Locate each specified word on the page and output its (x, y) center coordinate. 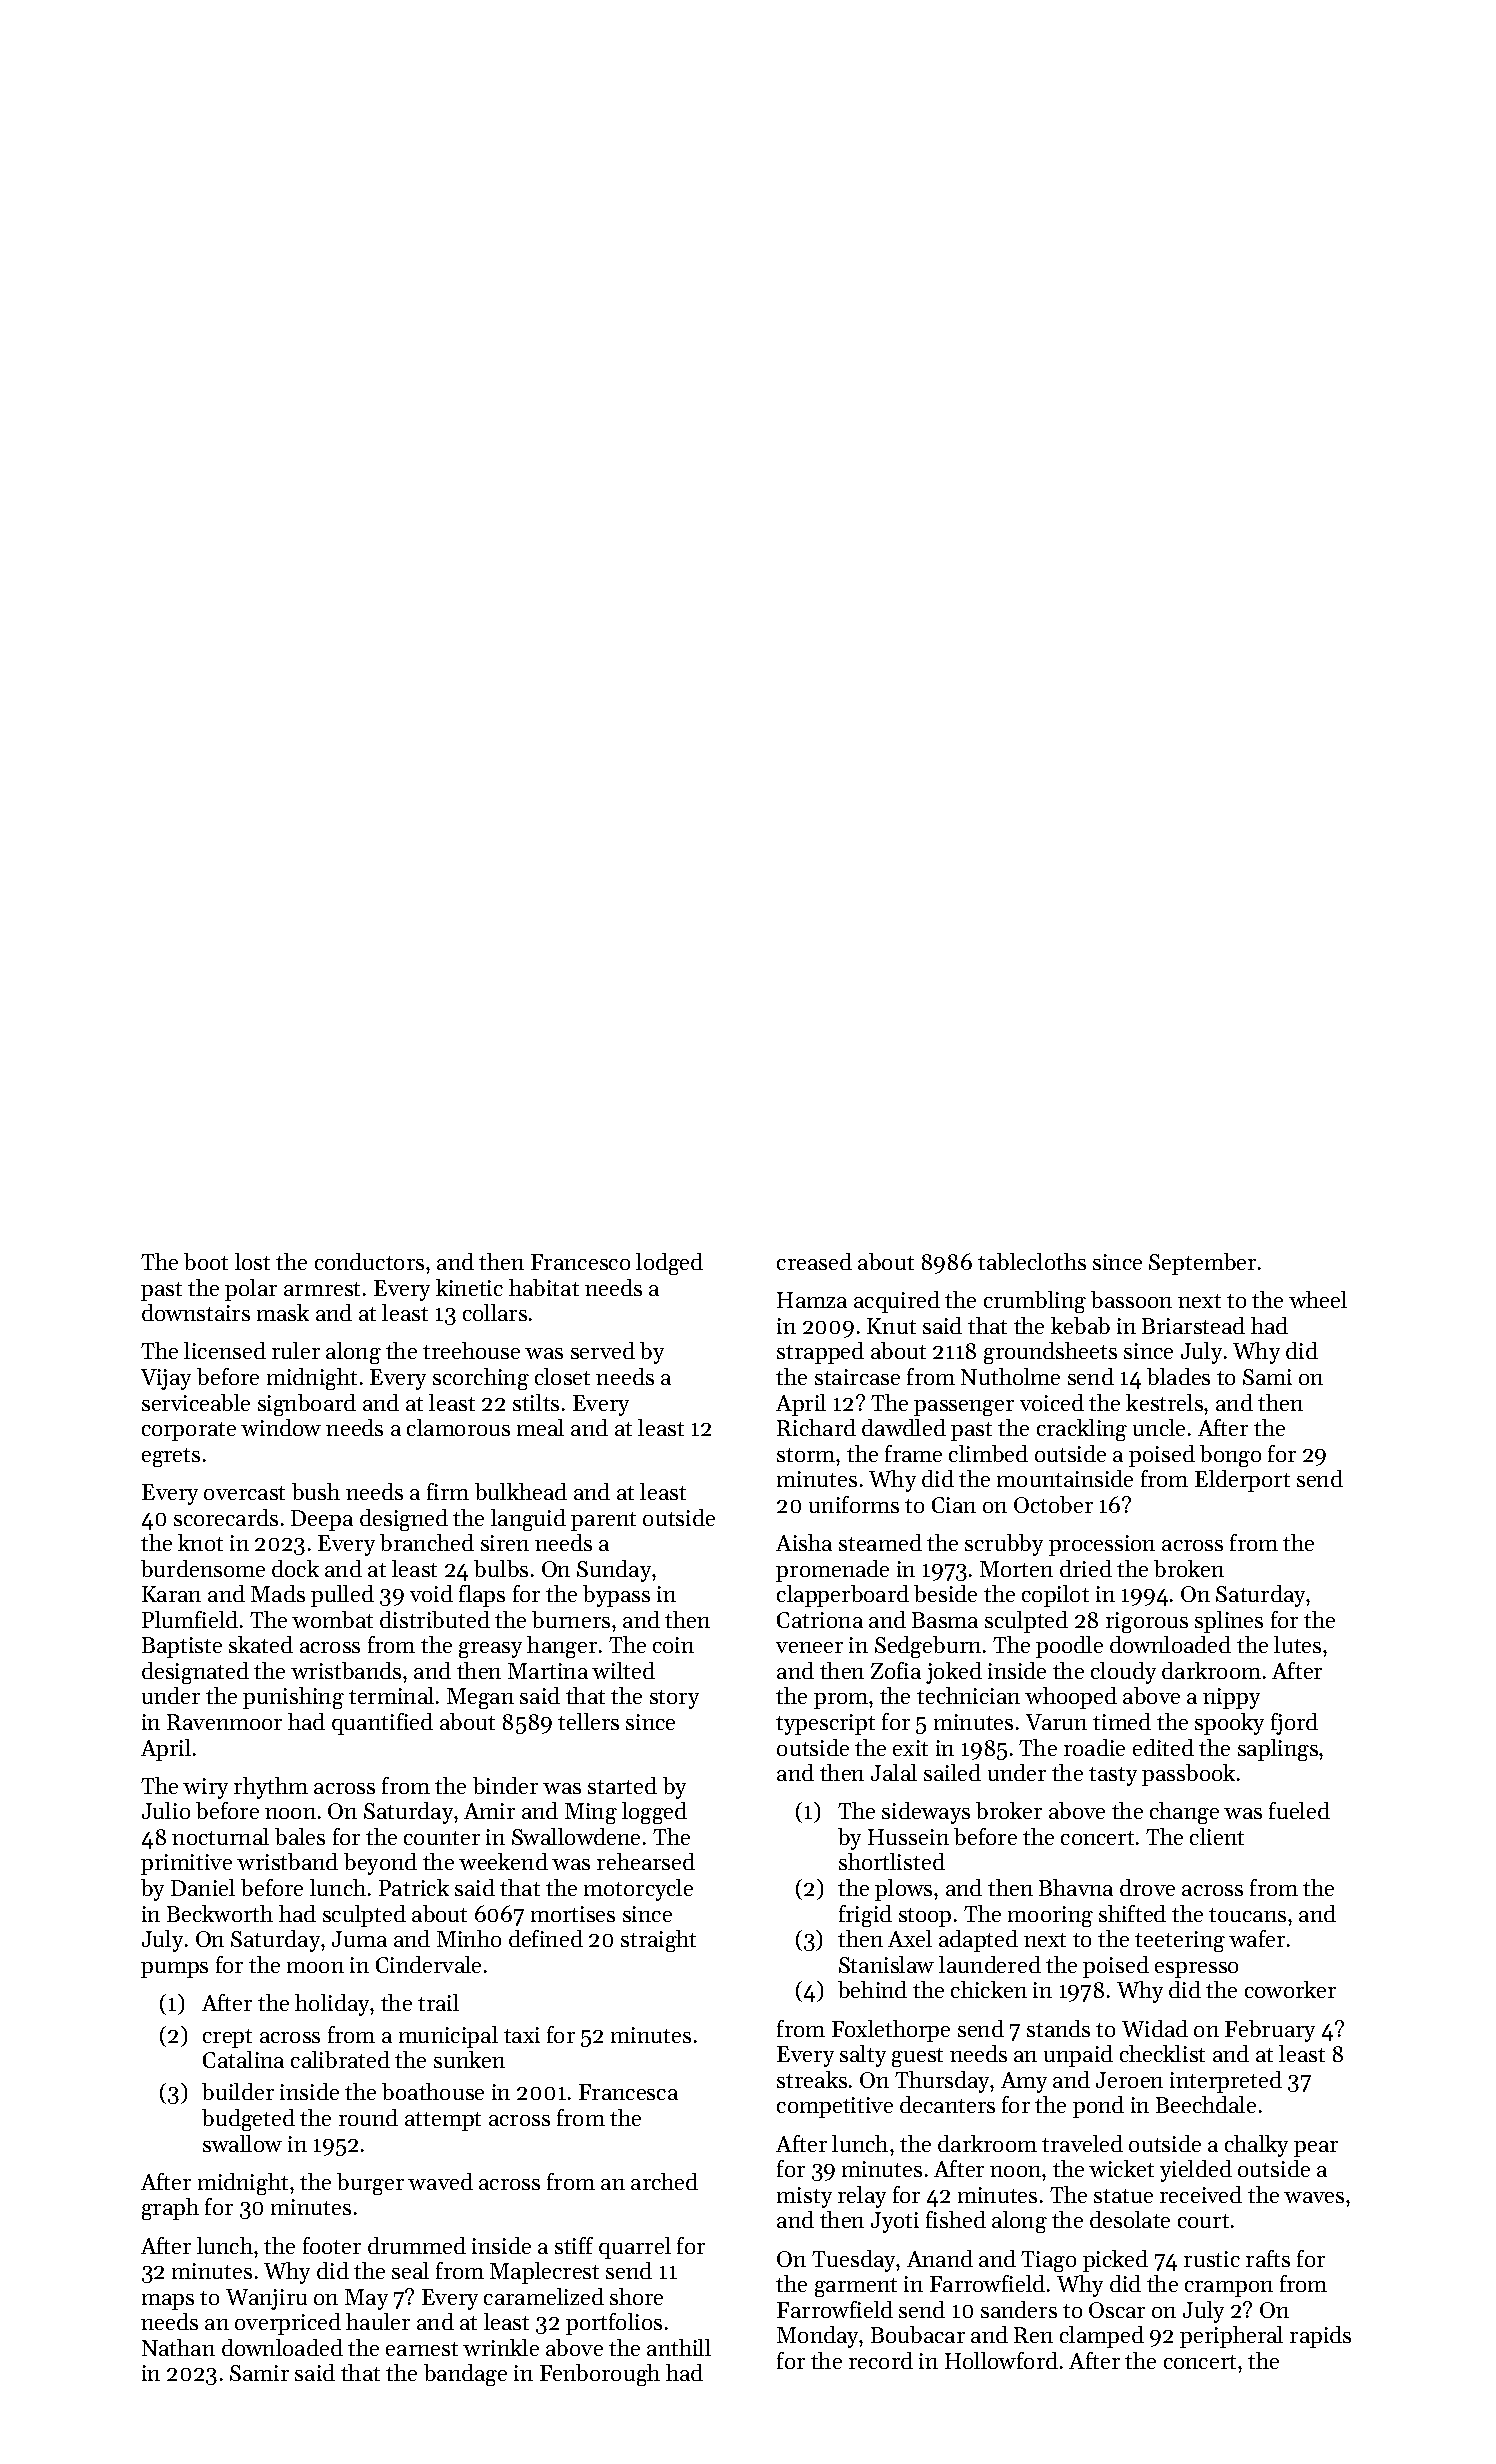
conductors (369, 1261)
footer (332, 2245)
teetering (1180, 1941)
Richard (816, 1427)
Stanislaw (886, 1964)
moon (315, 1967)
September (1202, 1264)
